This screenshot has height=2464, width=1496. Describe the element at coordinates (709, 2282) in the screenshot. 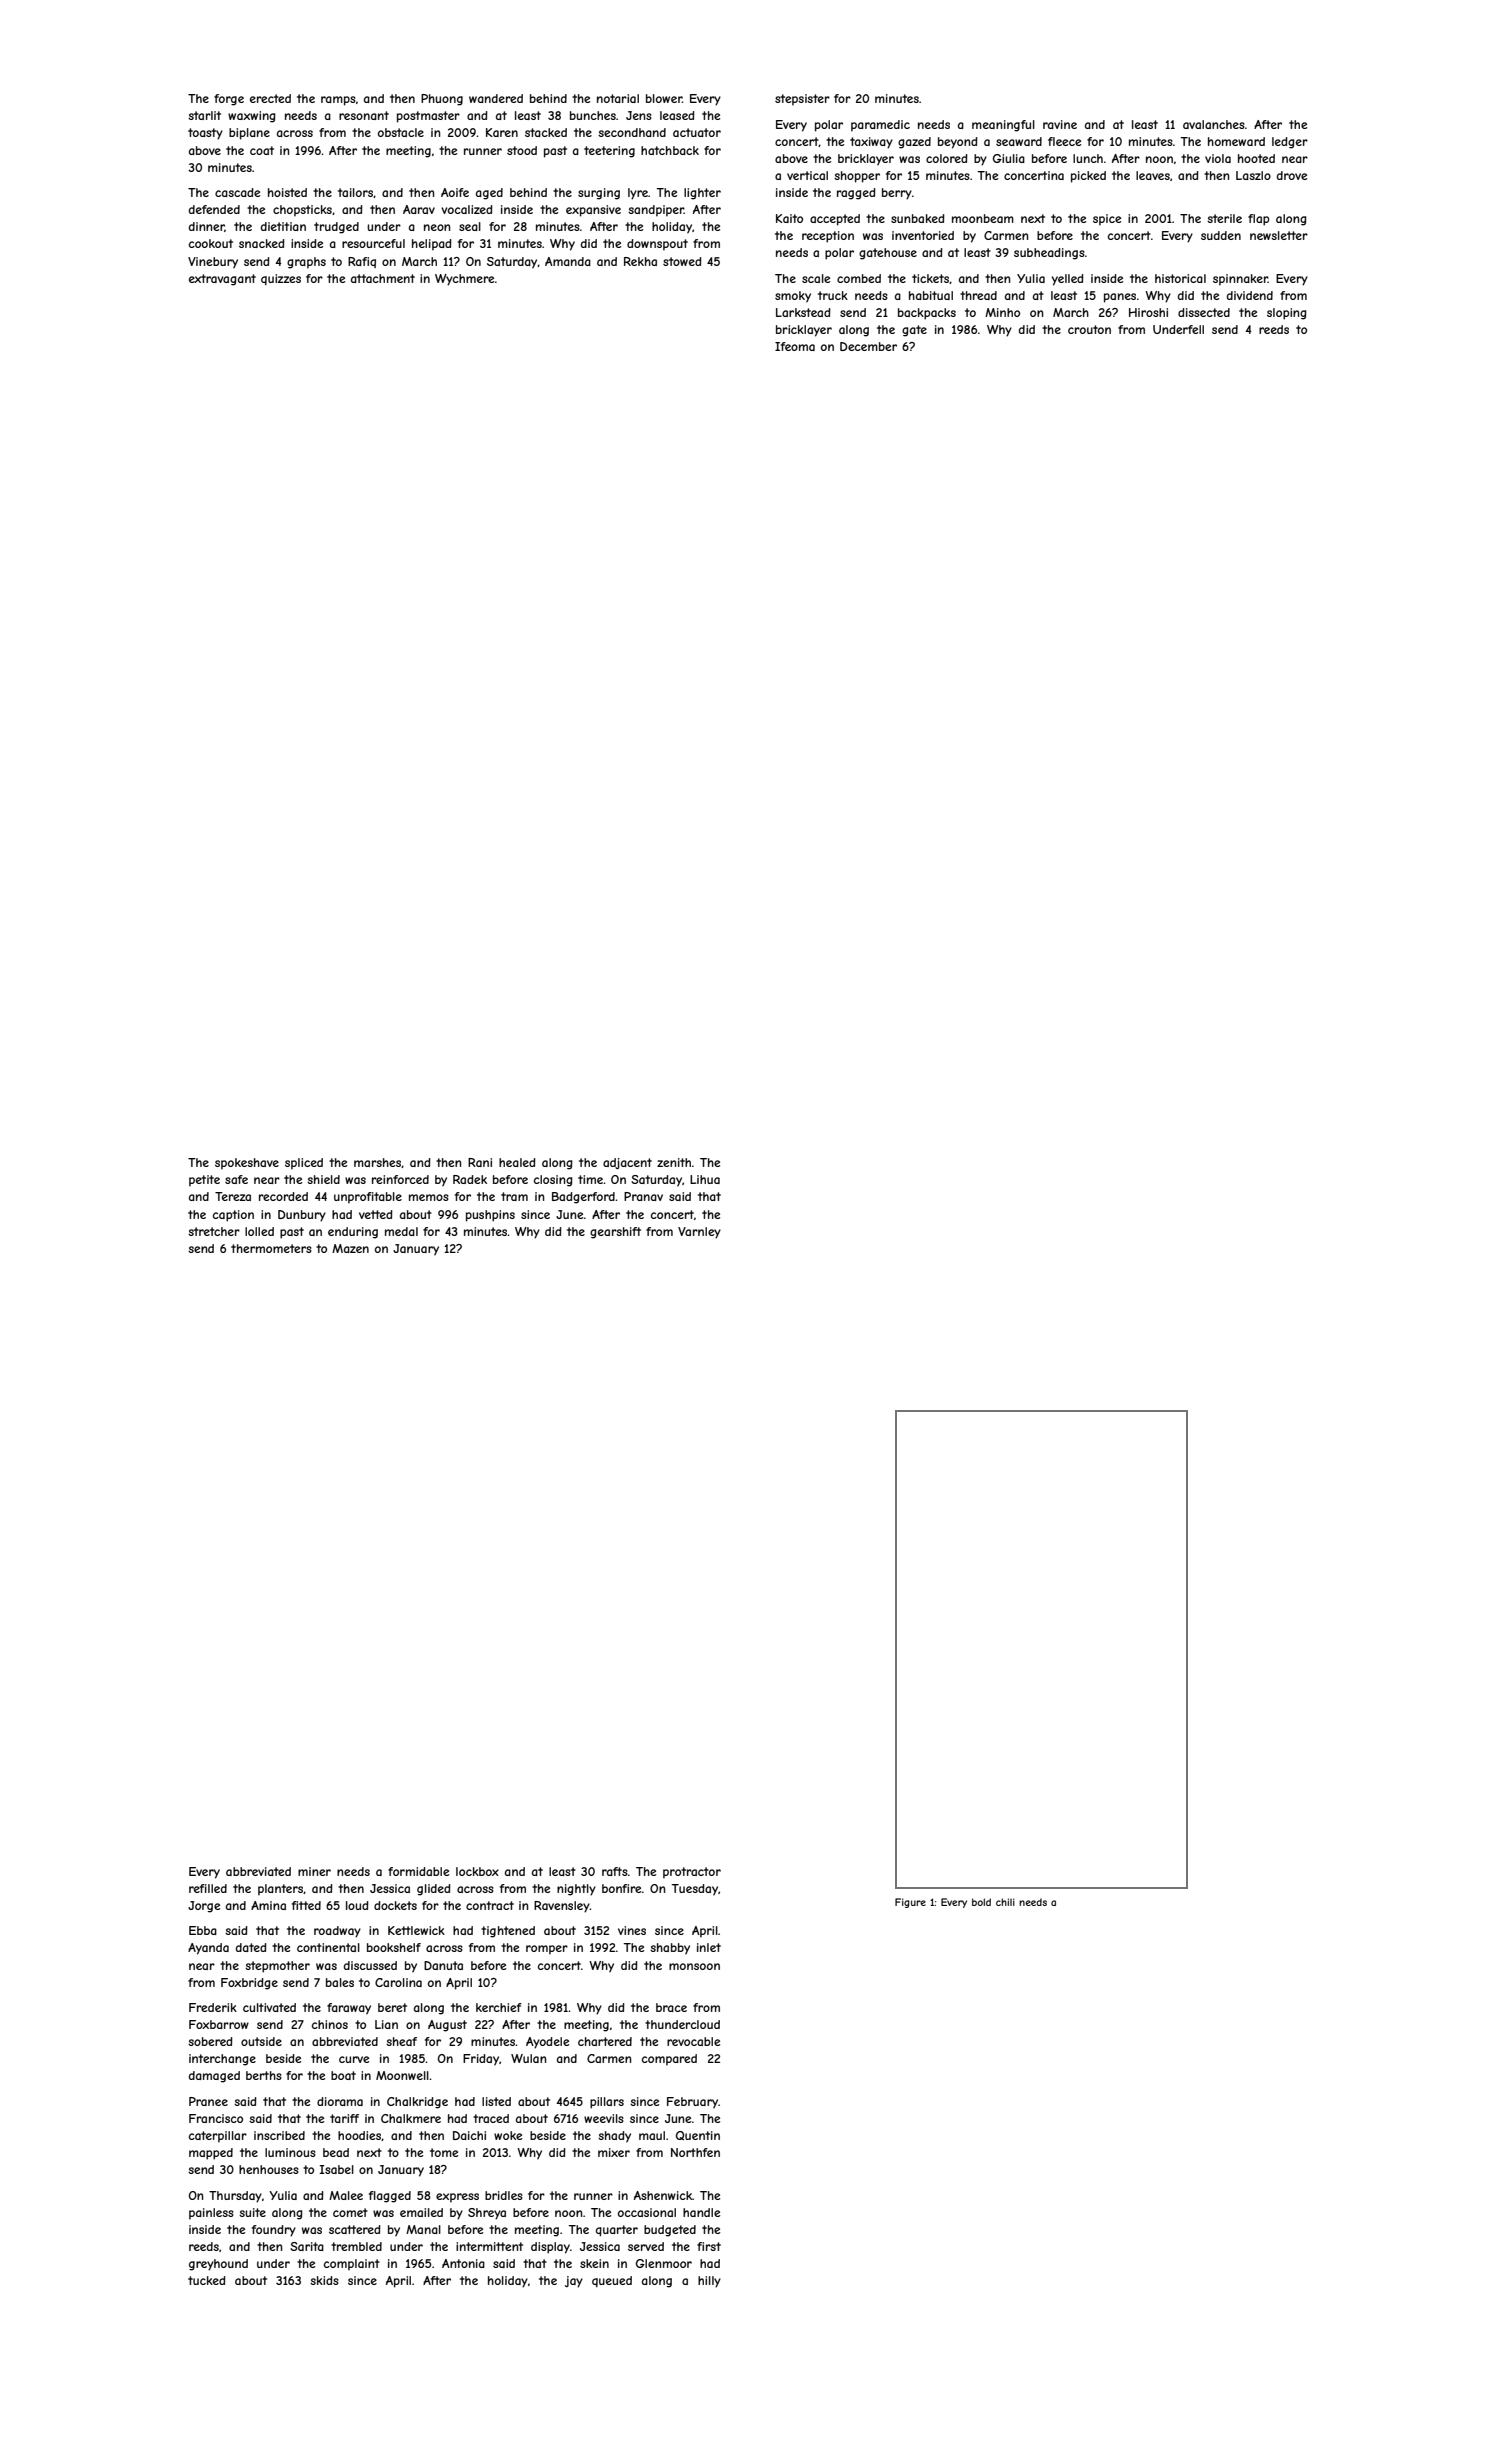

I see `hilly` at that location.
